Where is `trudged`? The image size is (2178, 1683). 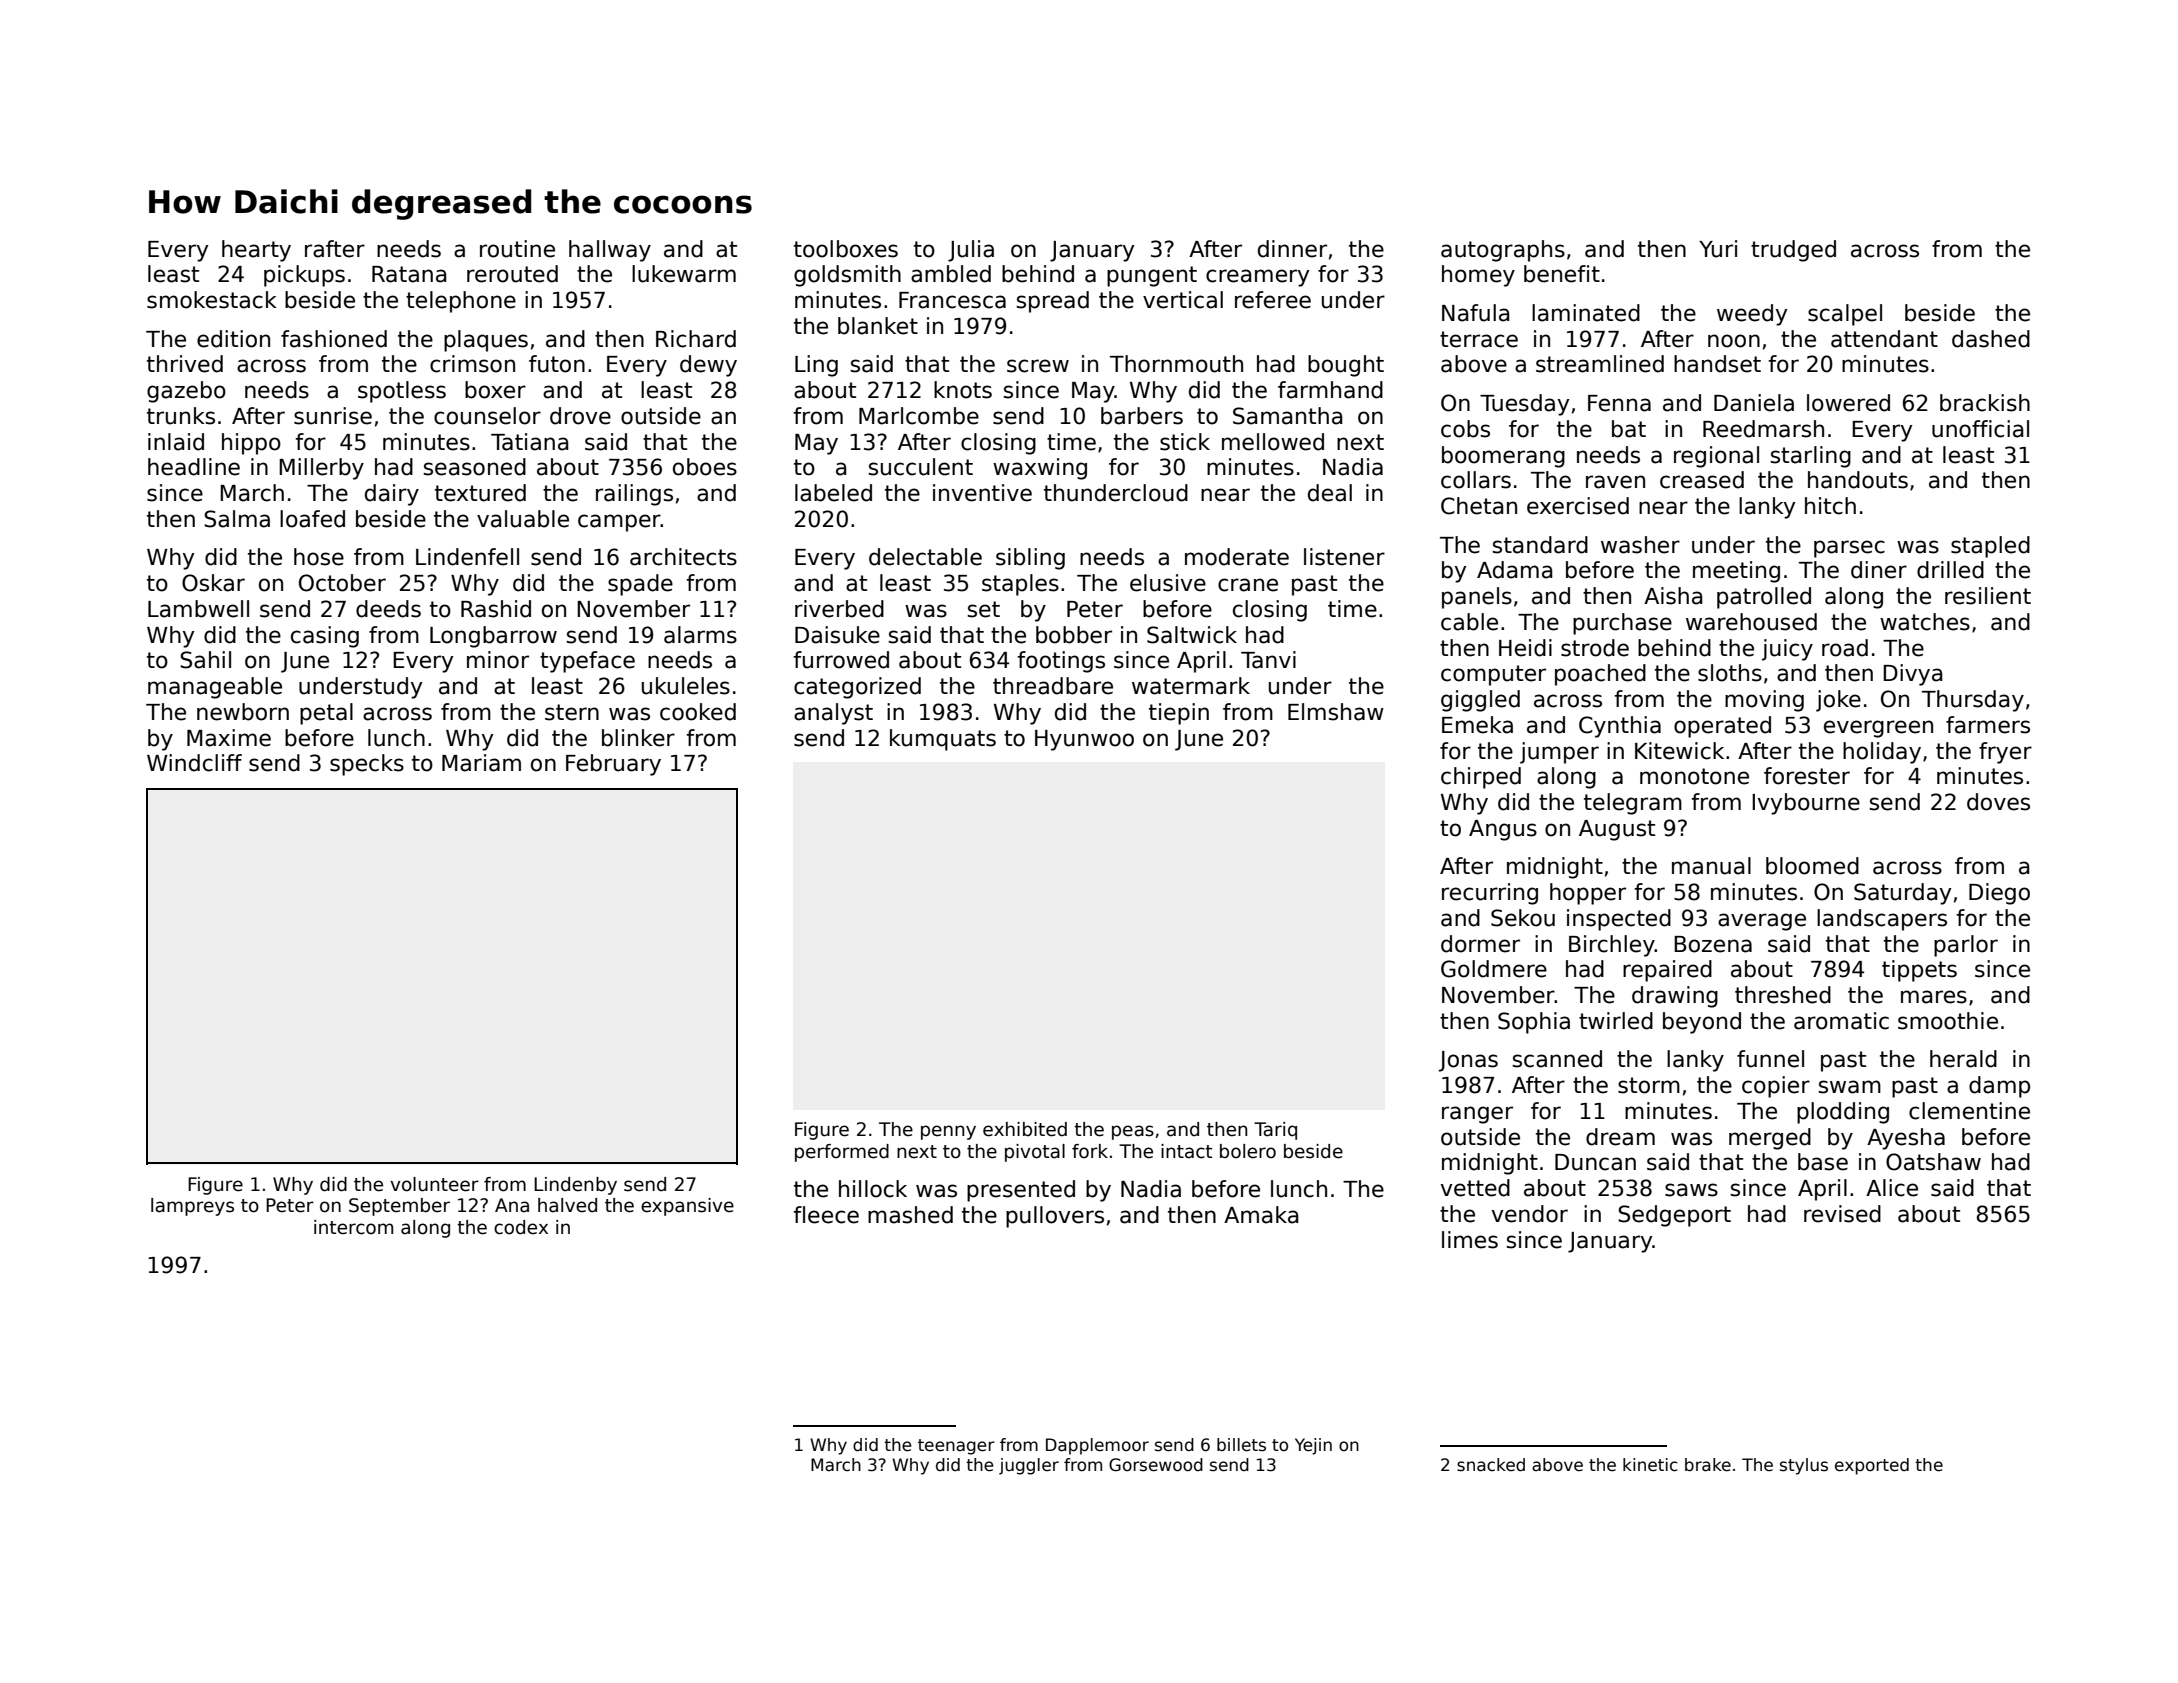
trudged is located at coordinates (1793, 251).
